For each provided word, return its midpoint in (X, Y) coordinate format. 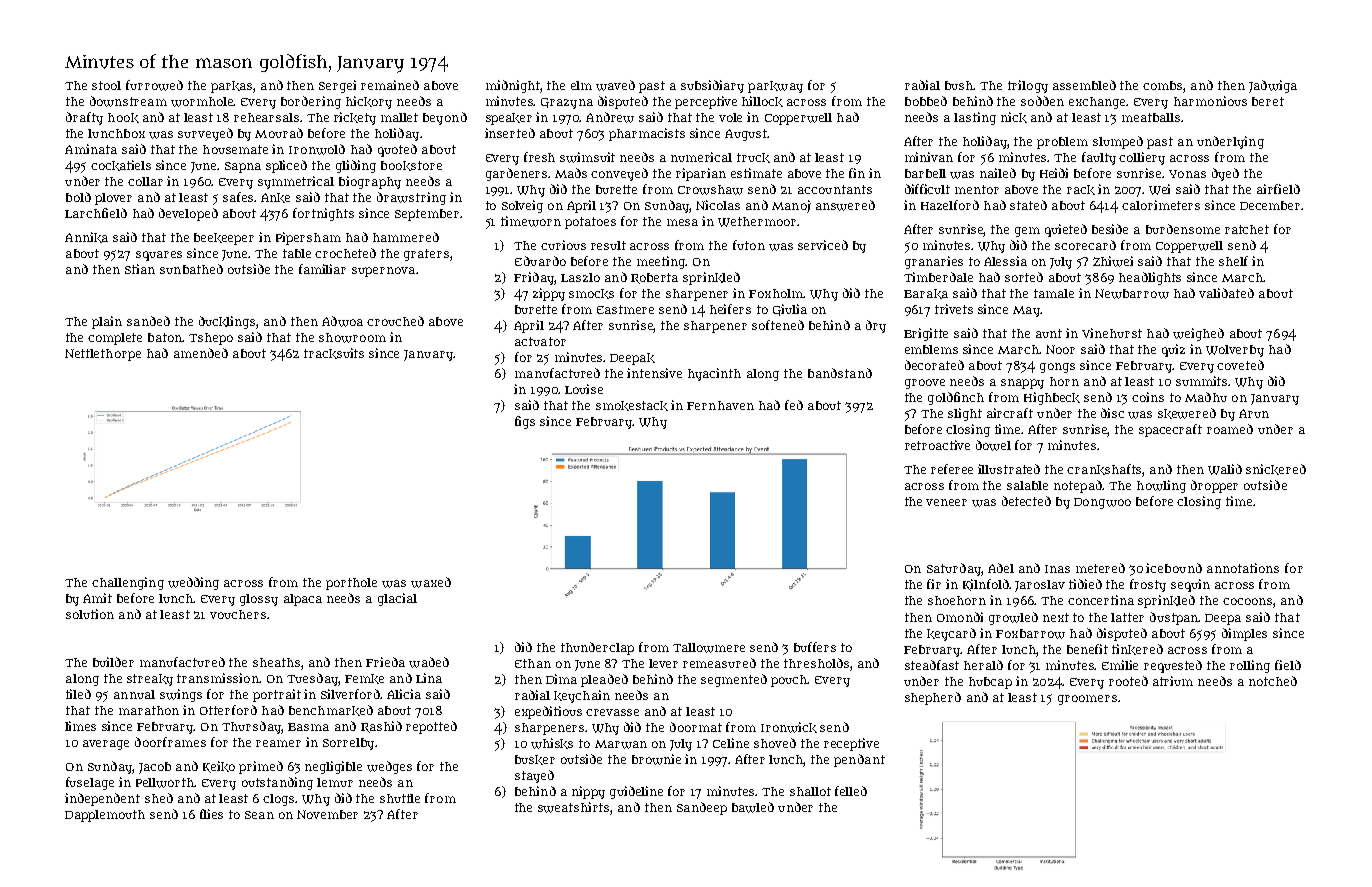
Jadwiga (1273, 86)
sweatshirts (573, 807)
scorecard (1085, 245)
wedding (193, 583)
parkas (232, 87)
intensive (654, 373)
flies (211, 814)
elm (581, 85)
